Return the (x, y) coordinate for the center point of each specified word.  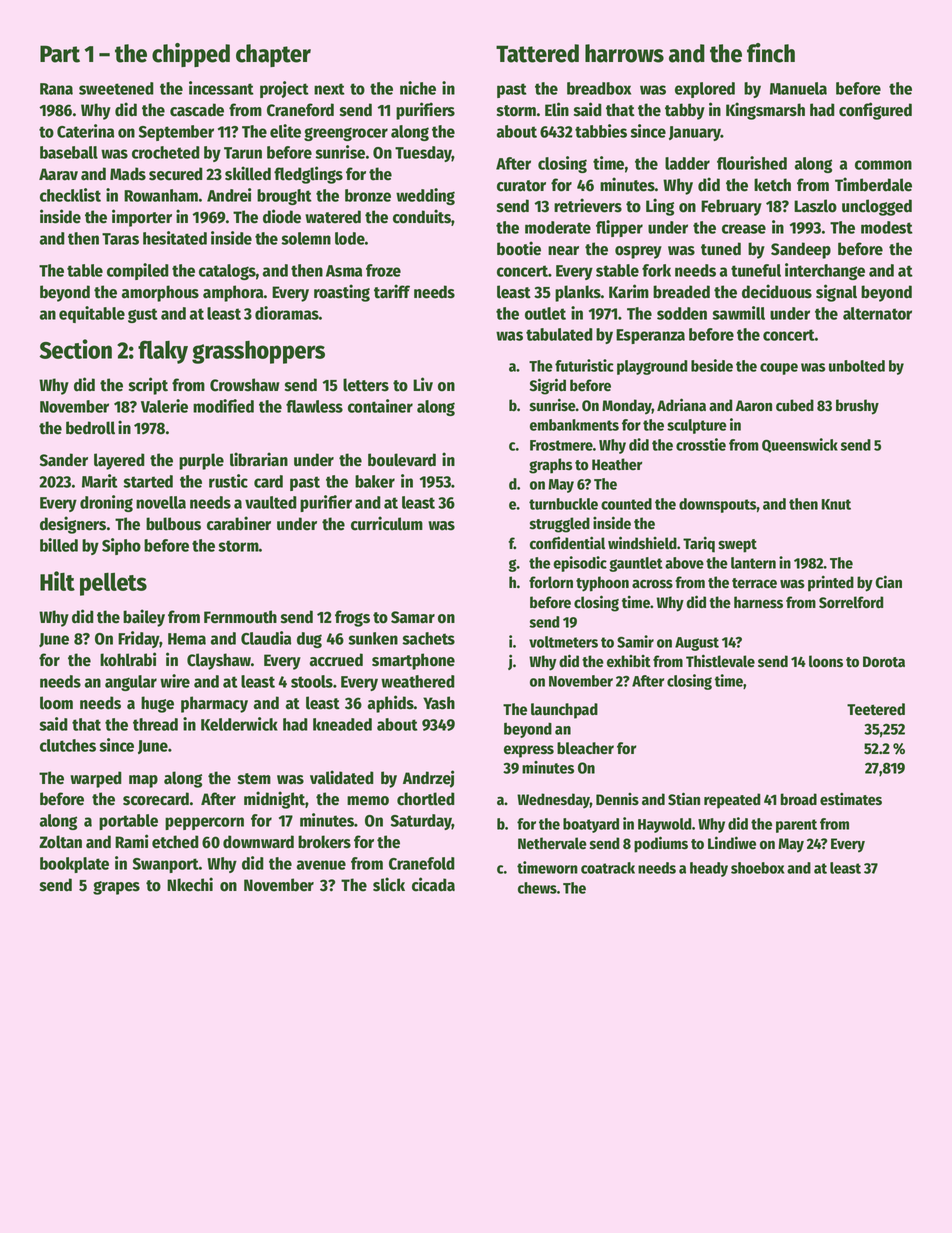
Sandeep (801, 250)
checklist (70, 195)
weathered (418, 681)
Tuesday (423, 154)
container (380, 406)
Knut (836, 504)
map (143, 781)
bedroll (90, 428)
